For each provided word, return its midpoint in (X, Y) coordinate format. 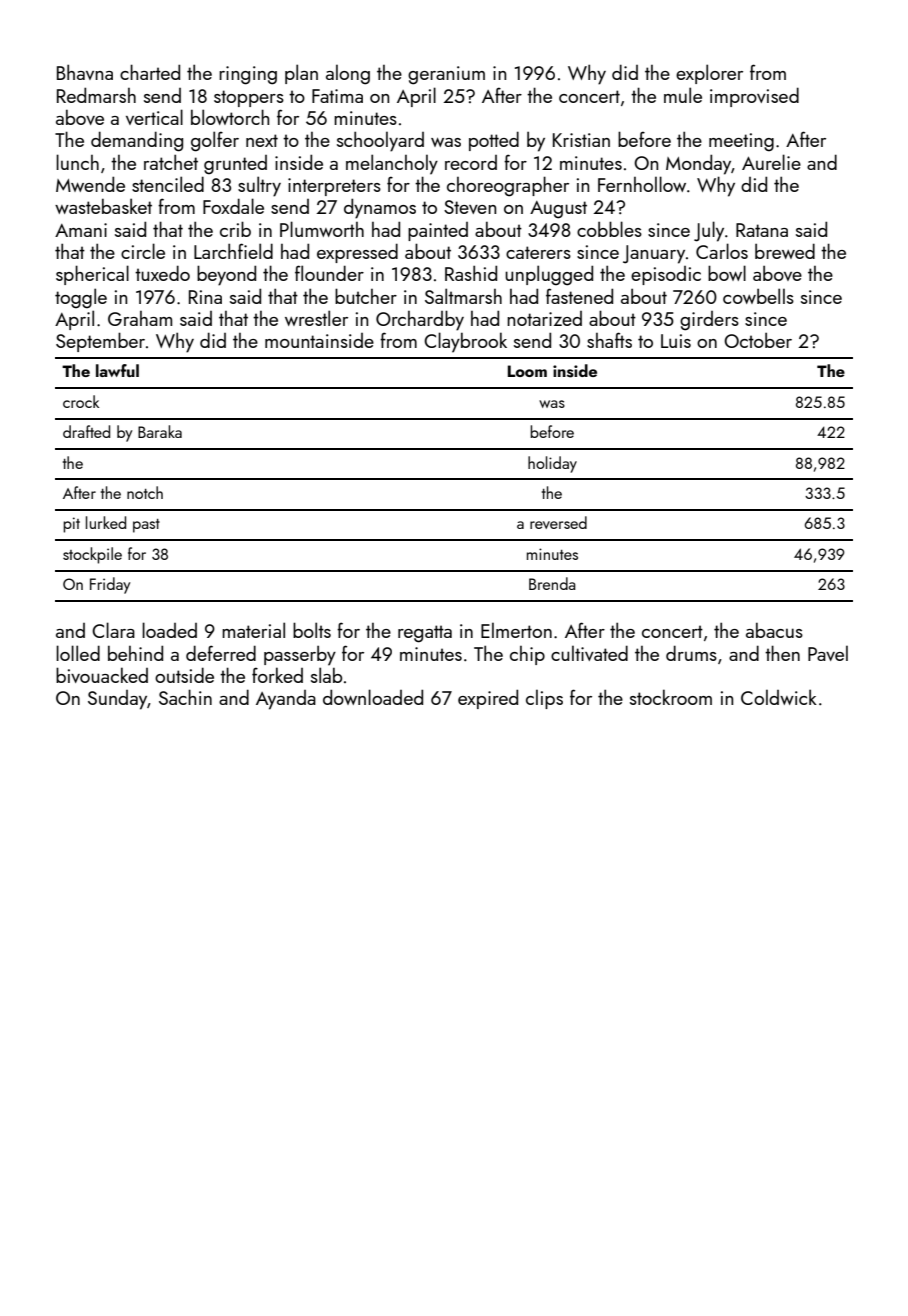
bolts (312, 630)
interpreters (334, 187)
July (709, 231)
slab (326, 675)
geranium (446, 75)
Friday (110, 585)
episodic (666, 275)
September (100, 342)
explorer (709, 74)
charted (150, 72)
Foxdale (233, 206)
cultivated (589, 653)
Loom (527, 371)
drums (691, 653)
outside (184, 675)
